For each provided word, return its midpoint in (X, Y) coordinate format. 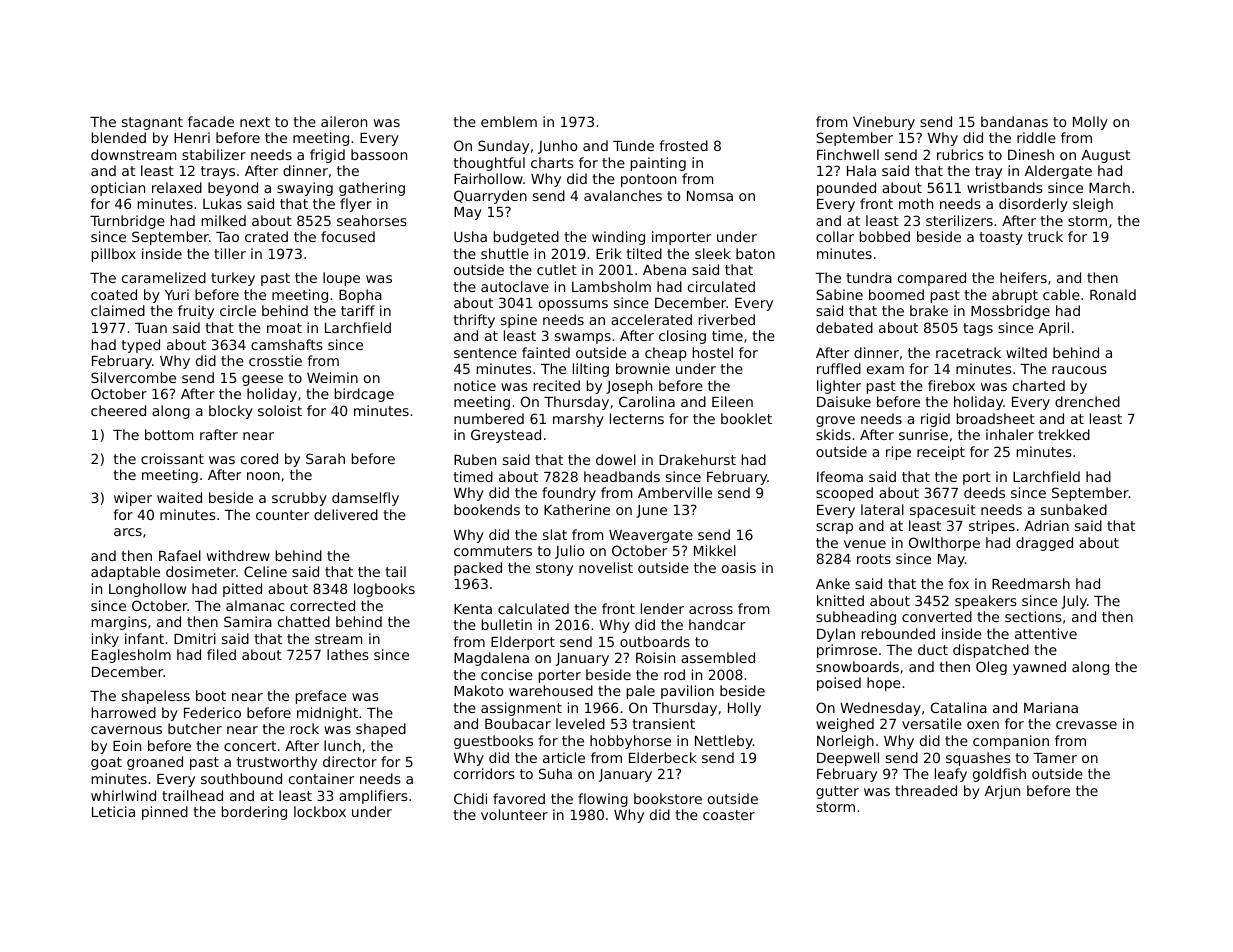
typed (141, 346)
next (255, 122)
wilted (1026, 352)
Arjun (1002, 792)
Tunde (633, 145)
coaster (729, 815)
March (1109, 187)
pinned (165, 813)
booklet (746, 418)
